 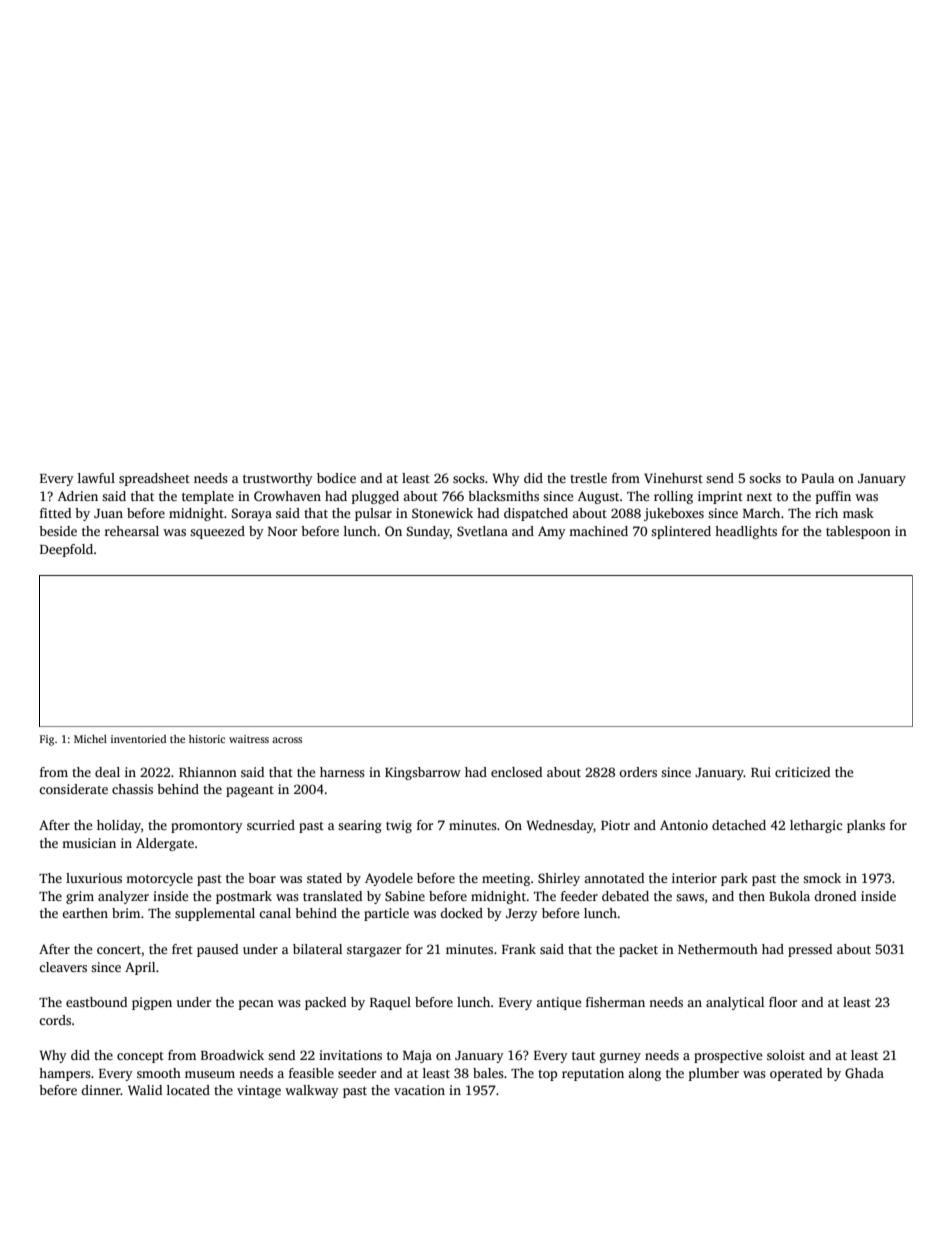 What do you see at coordinates (802, 772) in the document?
I see `criticized` at bounding box center [802, 772].
